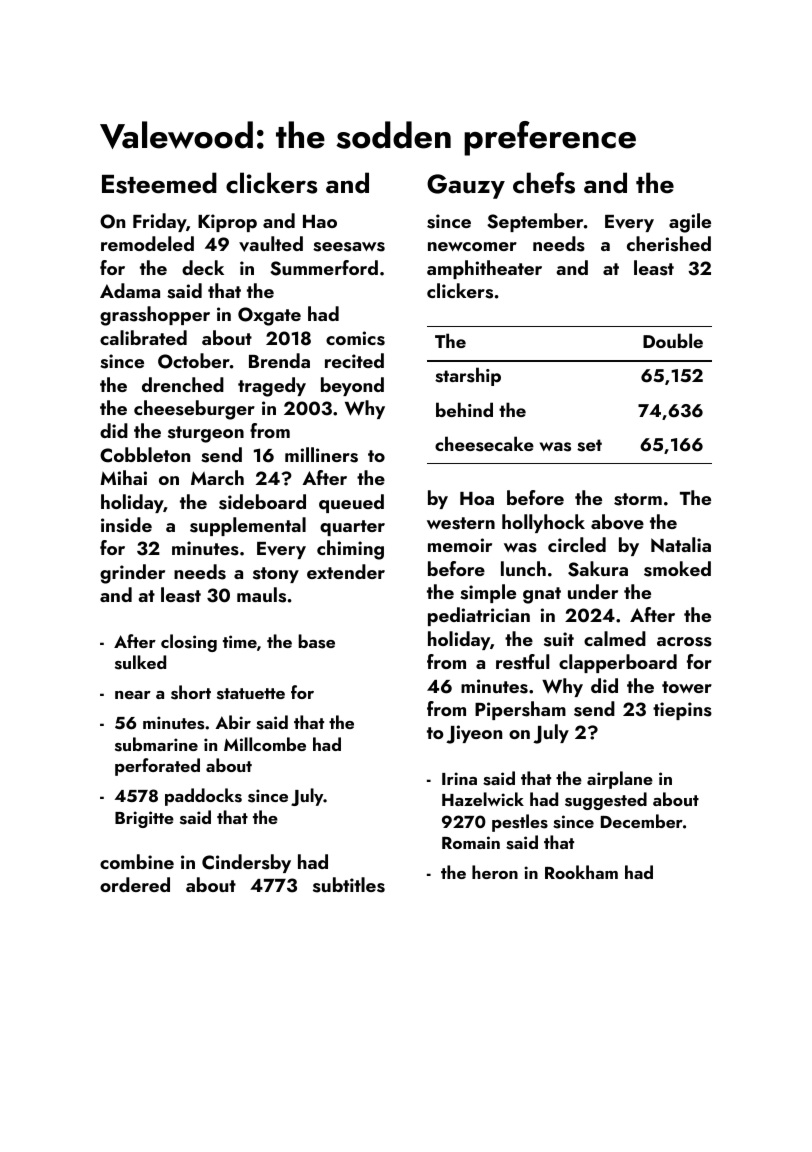 The image size is (812, 1152). What do you see at coordinates (669, 244) in the page?
I see `cherished` at bounding box center [669, 244].
